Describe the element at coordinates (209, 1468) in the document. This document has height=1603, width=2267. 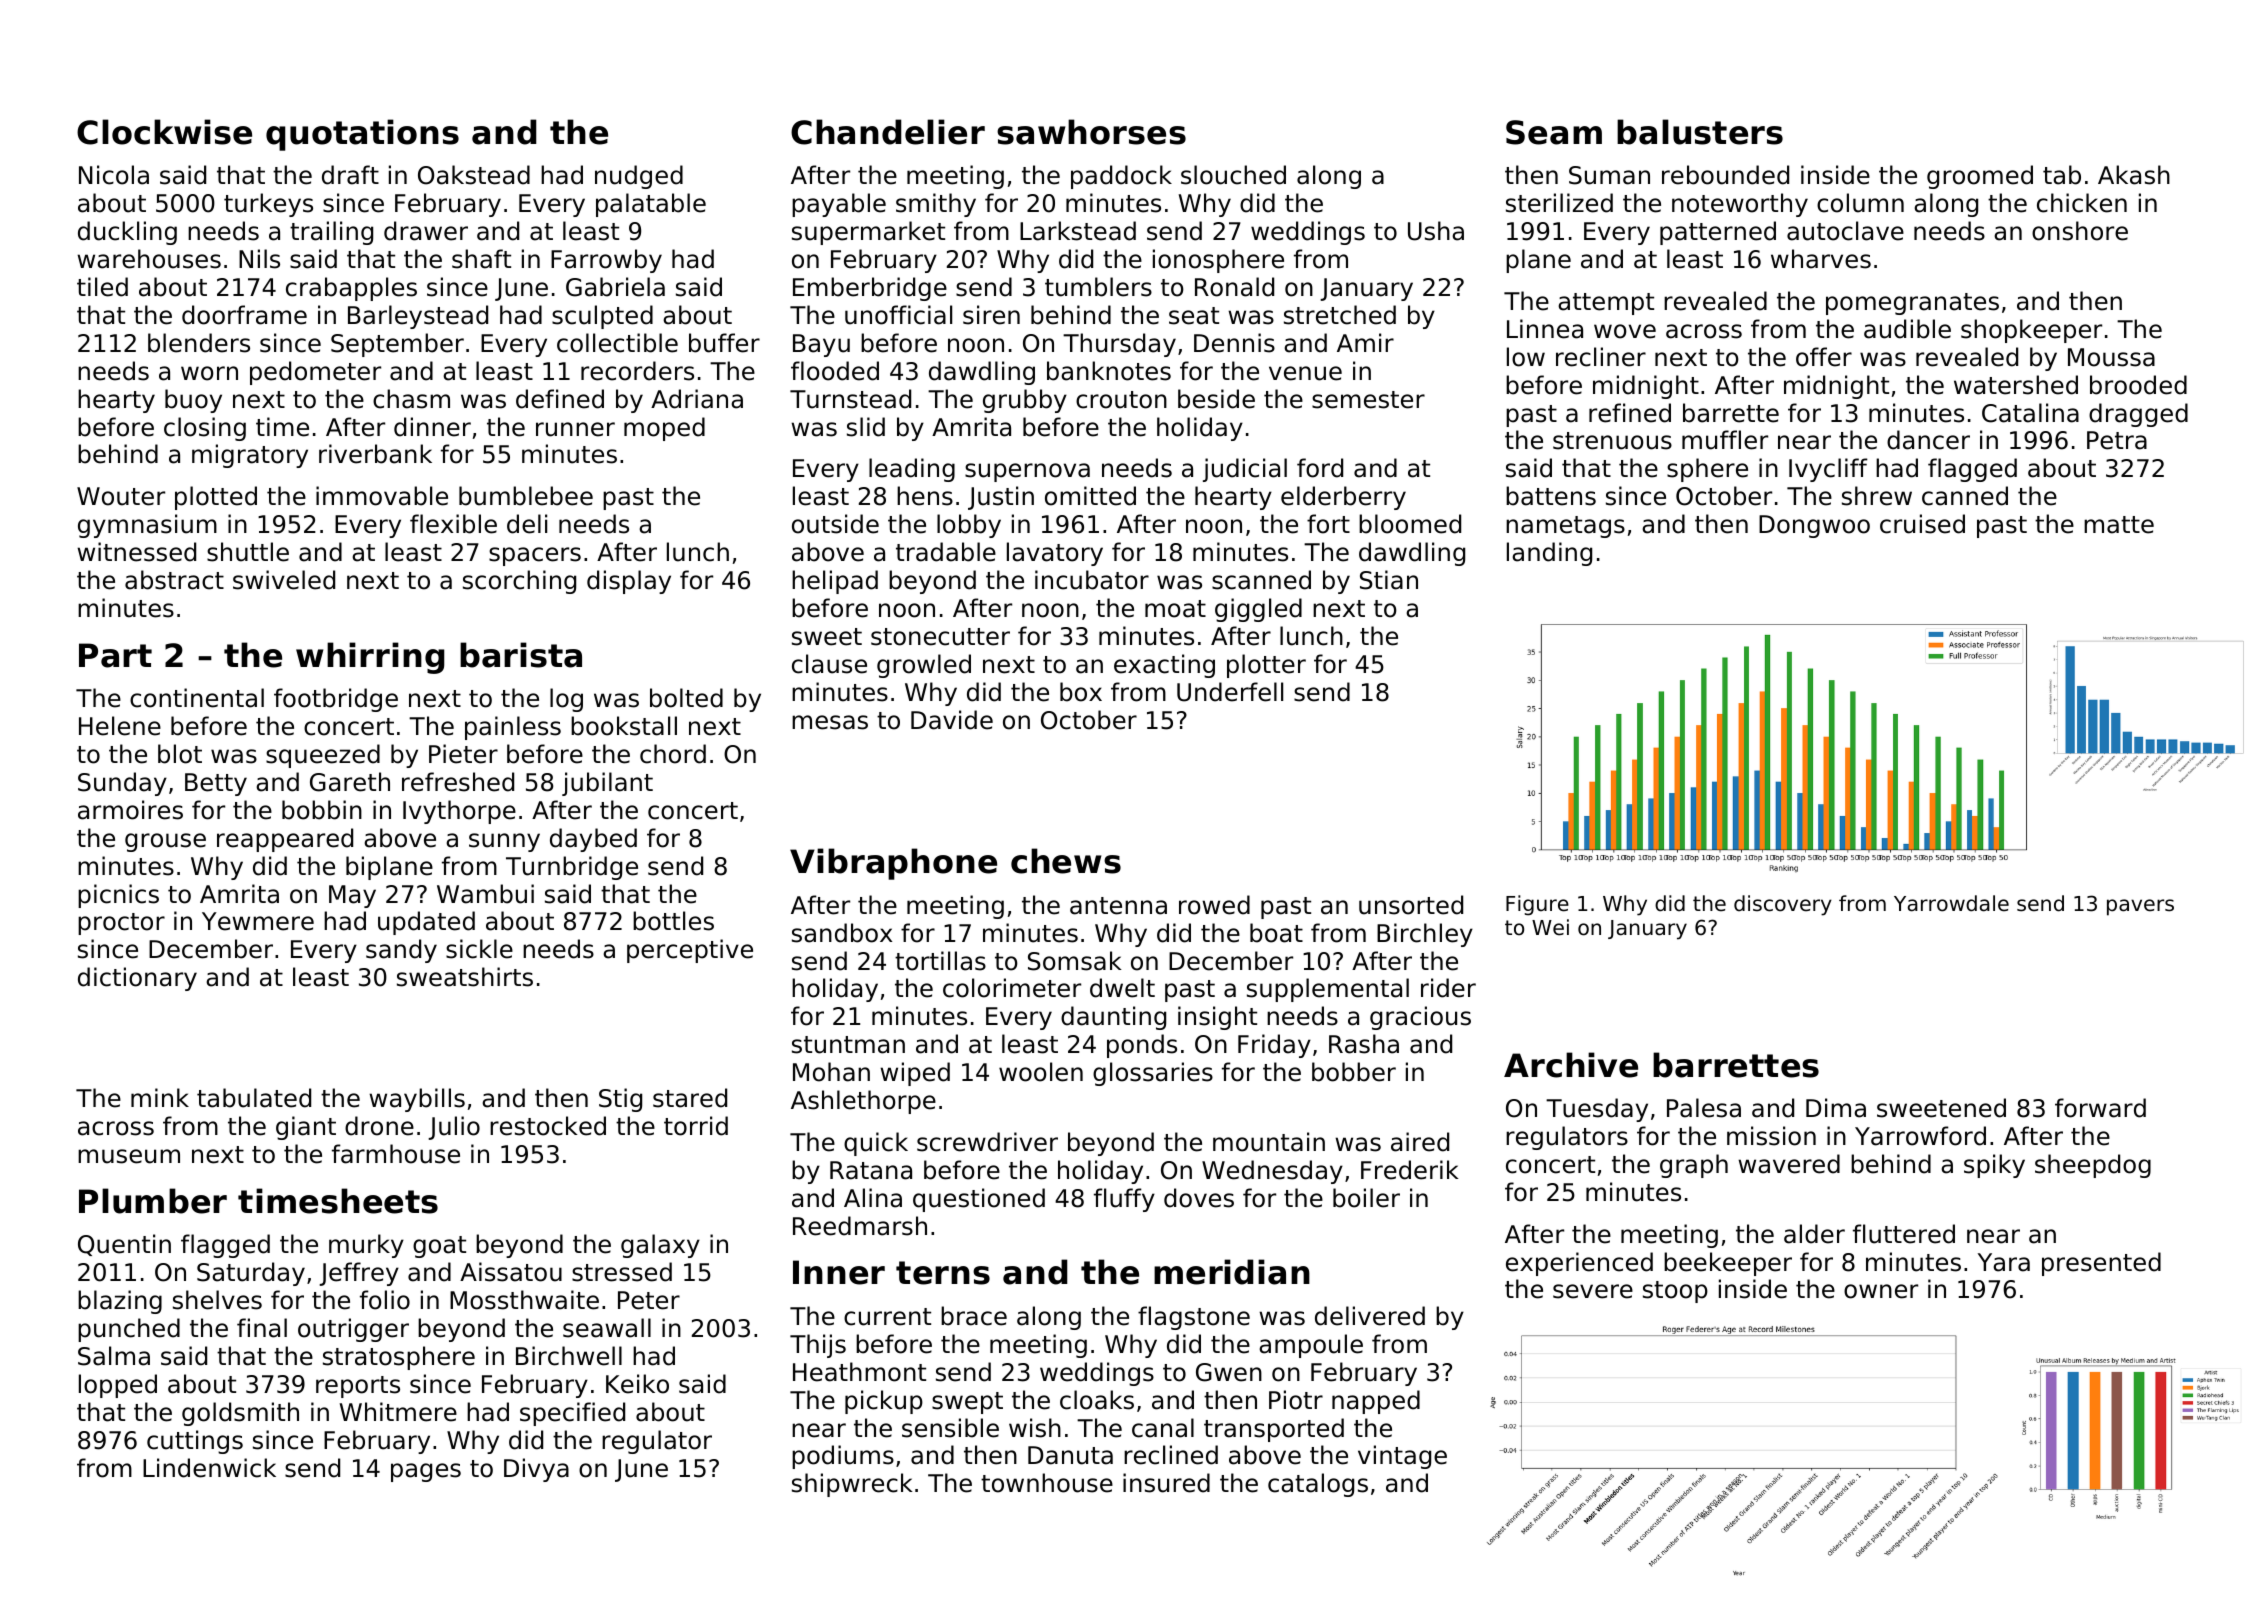
I see `Lindenwick` at that location.
